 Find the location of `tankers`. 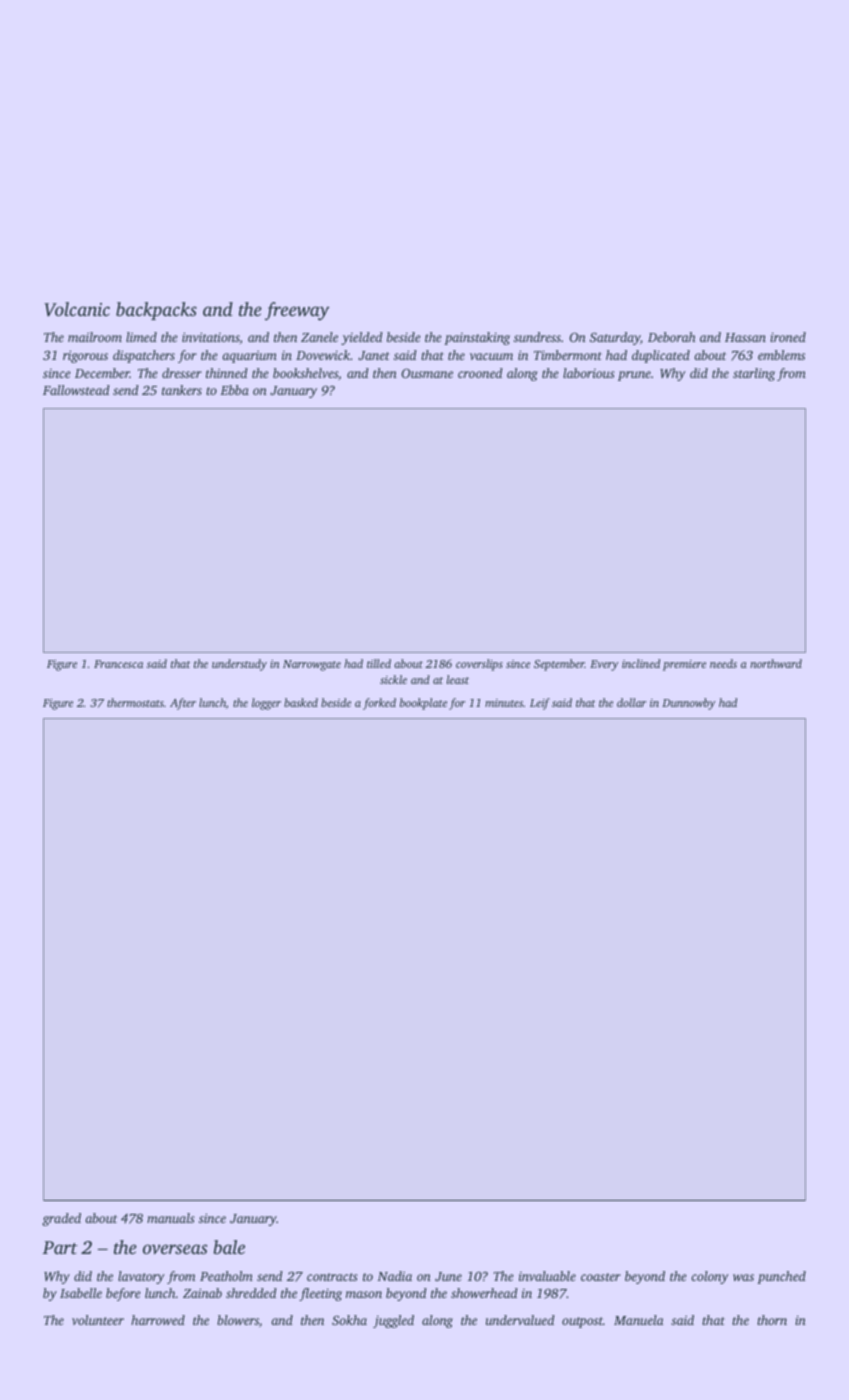

tankers is located at coordinates (182, 390).
